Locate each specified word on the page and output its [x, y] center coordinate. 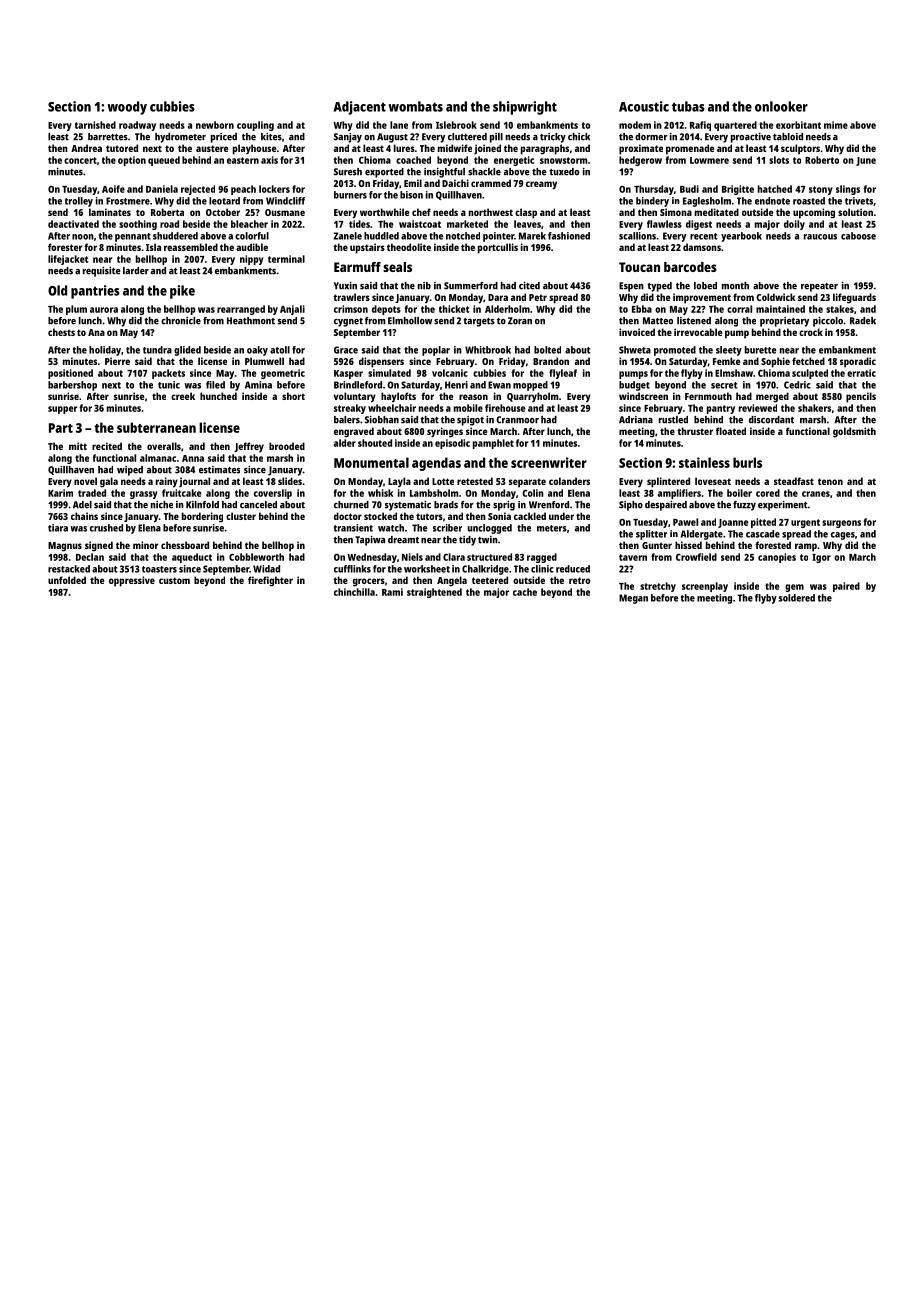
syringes [445, 432]
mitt [78, 446]
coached [413, 160]
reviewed [758, 408]
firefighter [270, 581]
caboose [858, 236]
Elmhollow [410, 321]
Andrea [86, 148]
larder [136, 271]
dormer [651, 137]
